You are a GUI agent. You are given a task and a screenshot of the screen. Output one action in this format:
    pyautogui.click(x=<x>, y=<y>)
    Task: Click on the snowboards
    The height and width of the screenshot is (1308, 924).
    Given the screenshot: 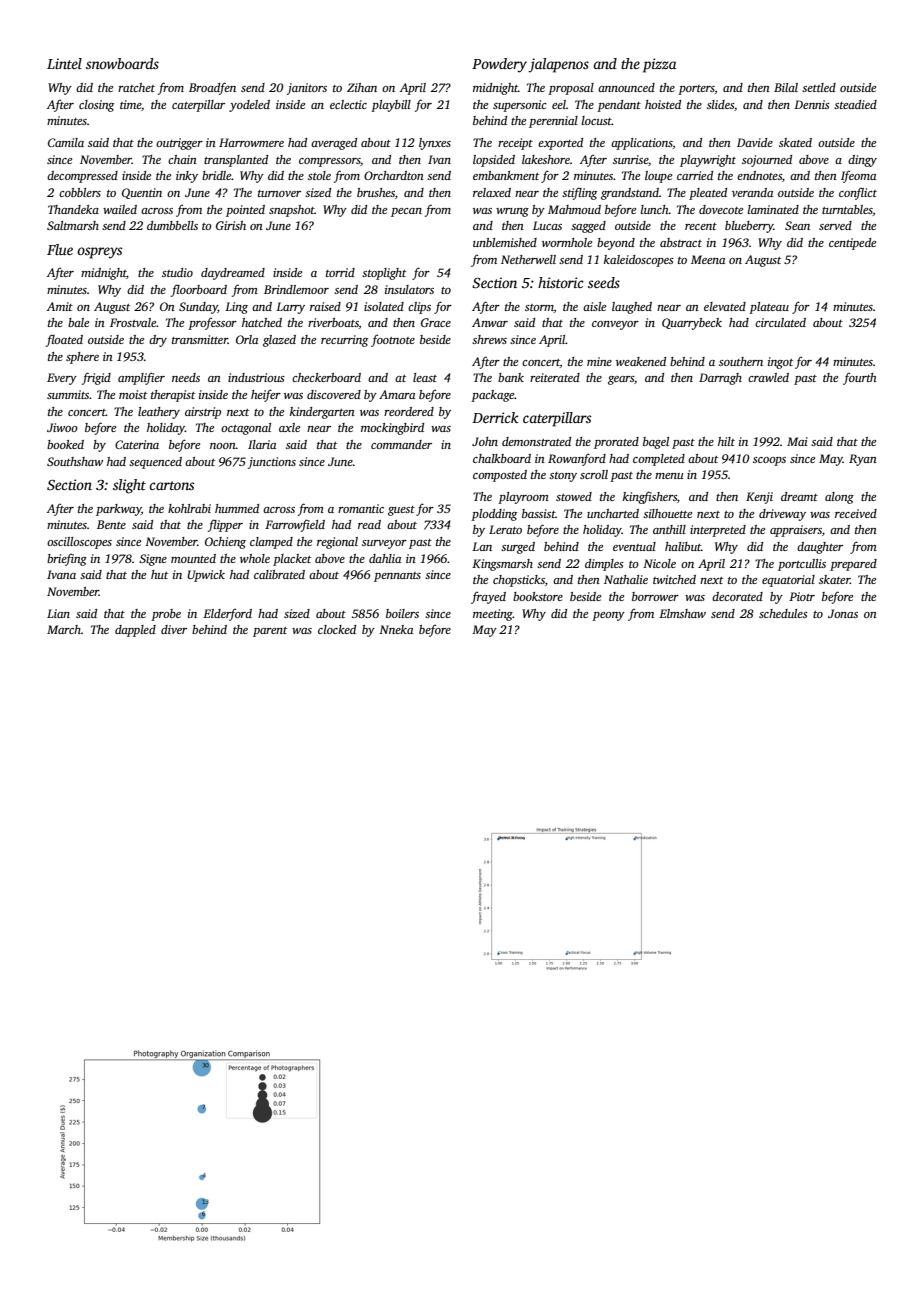 What is the action you would take?
    pyautogui.click(x=122, y=63)
